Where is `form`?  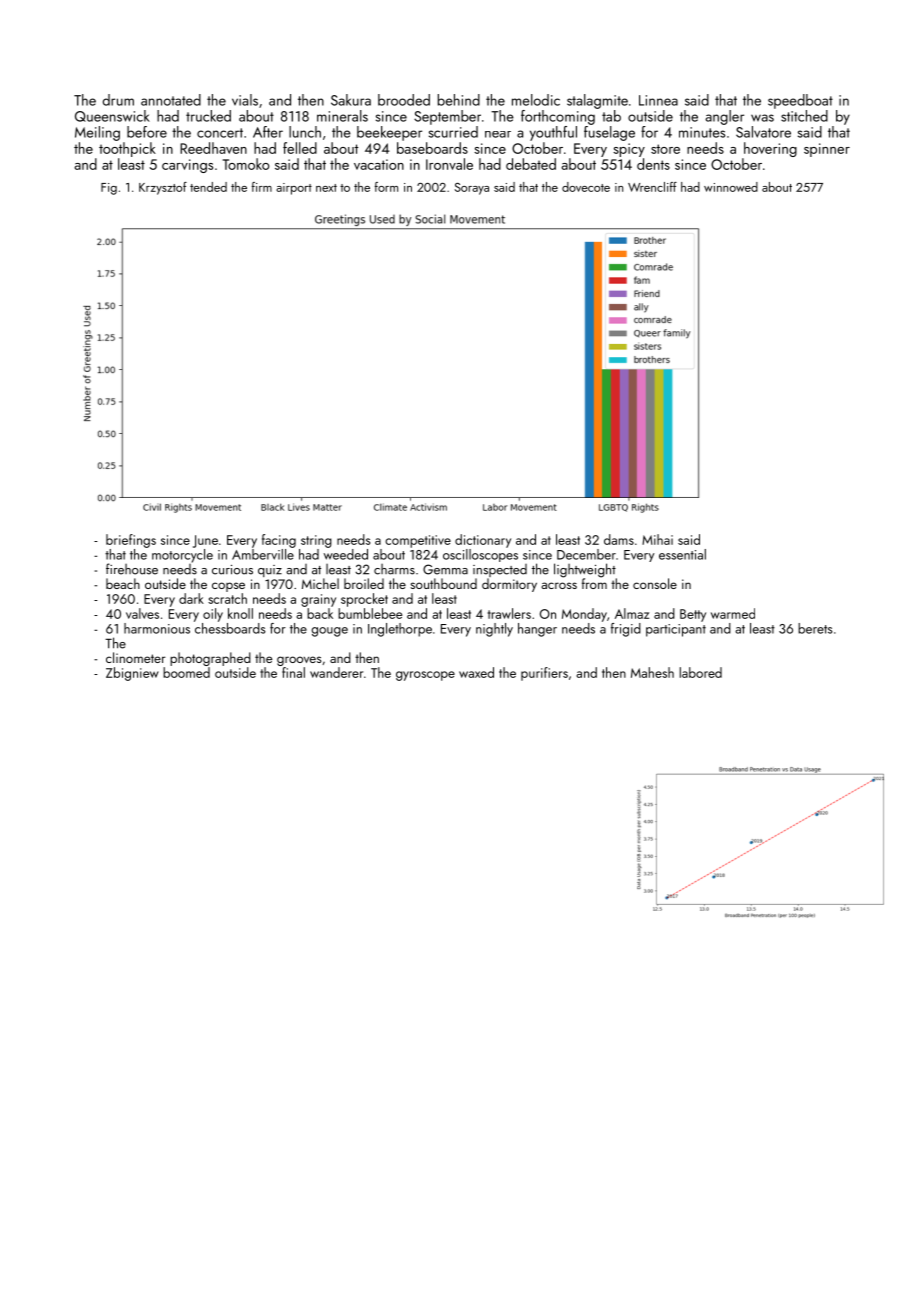 form is located at coordinates (386, 187).
